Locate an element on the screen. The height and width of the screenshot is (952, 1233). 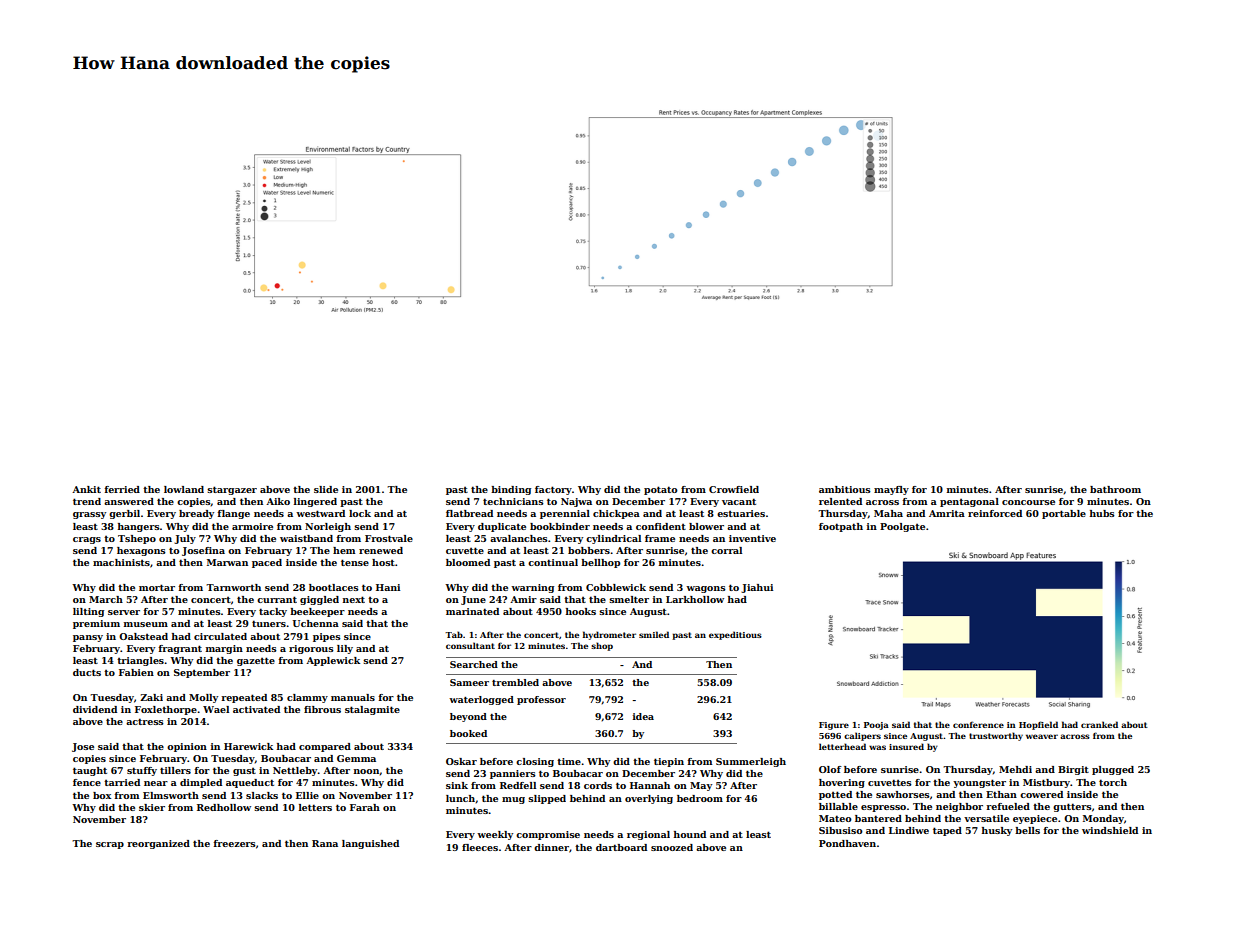
marinated is located at coordinates (472, 611).
